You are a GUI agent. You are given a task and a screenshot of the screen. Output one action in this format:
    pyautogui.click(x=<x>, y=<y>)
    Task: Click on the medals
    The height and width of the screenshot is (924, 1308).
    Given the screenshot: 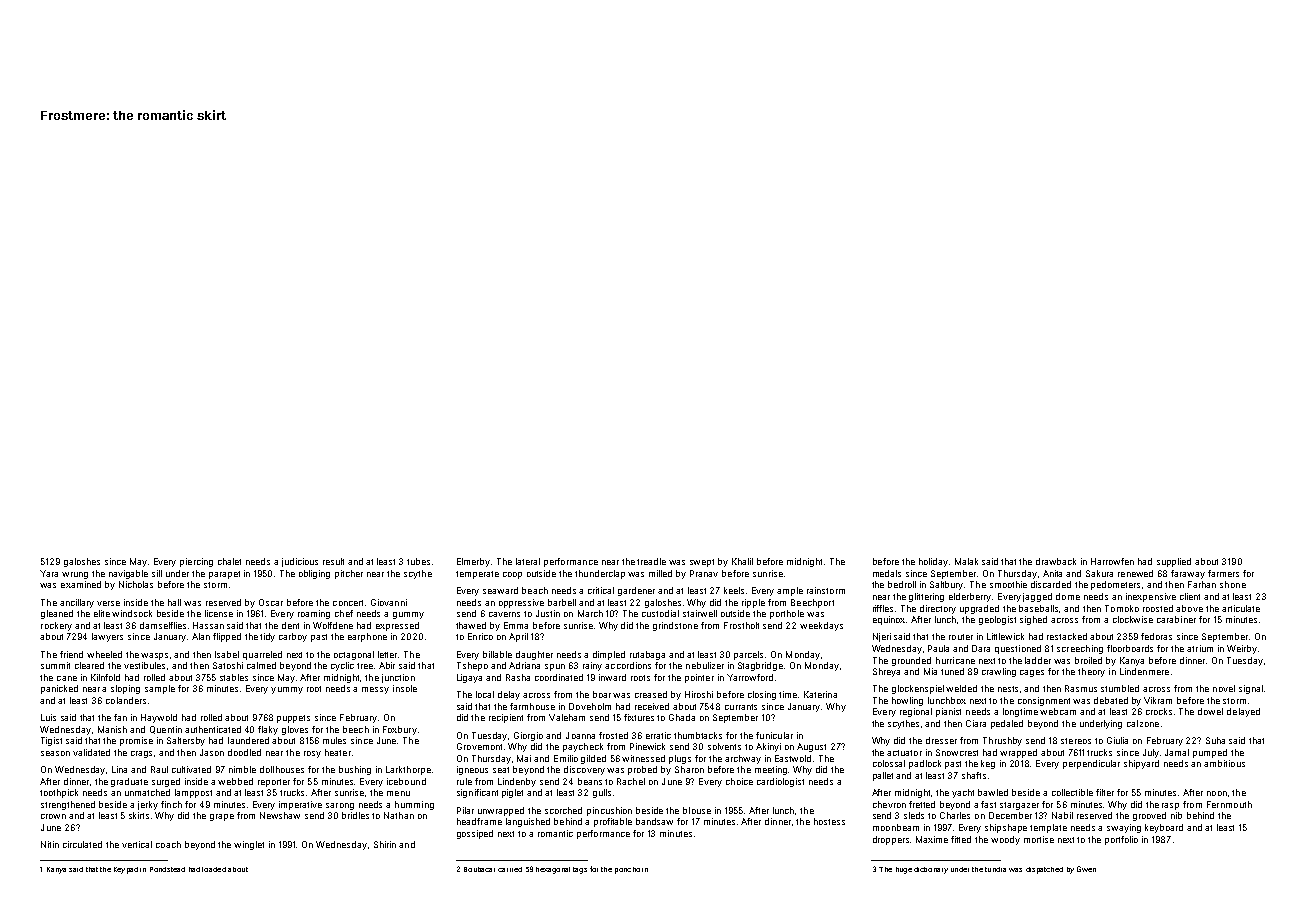 What is the action you would take?
    pyautogui.click(x=887, y=573)
